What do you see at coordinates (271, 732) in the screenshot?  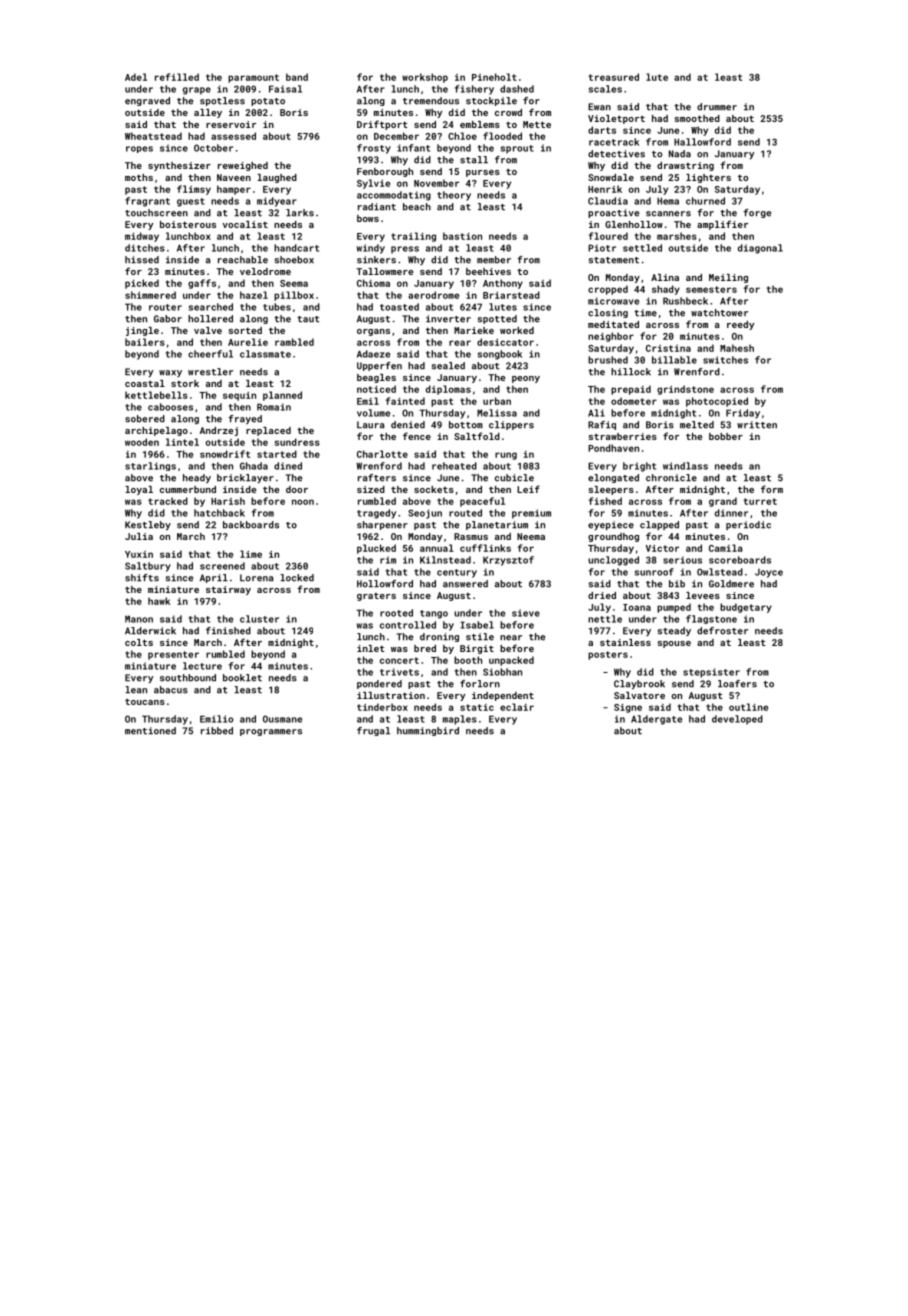 I see `programmers` at bounding box center [271, 732].
